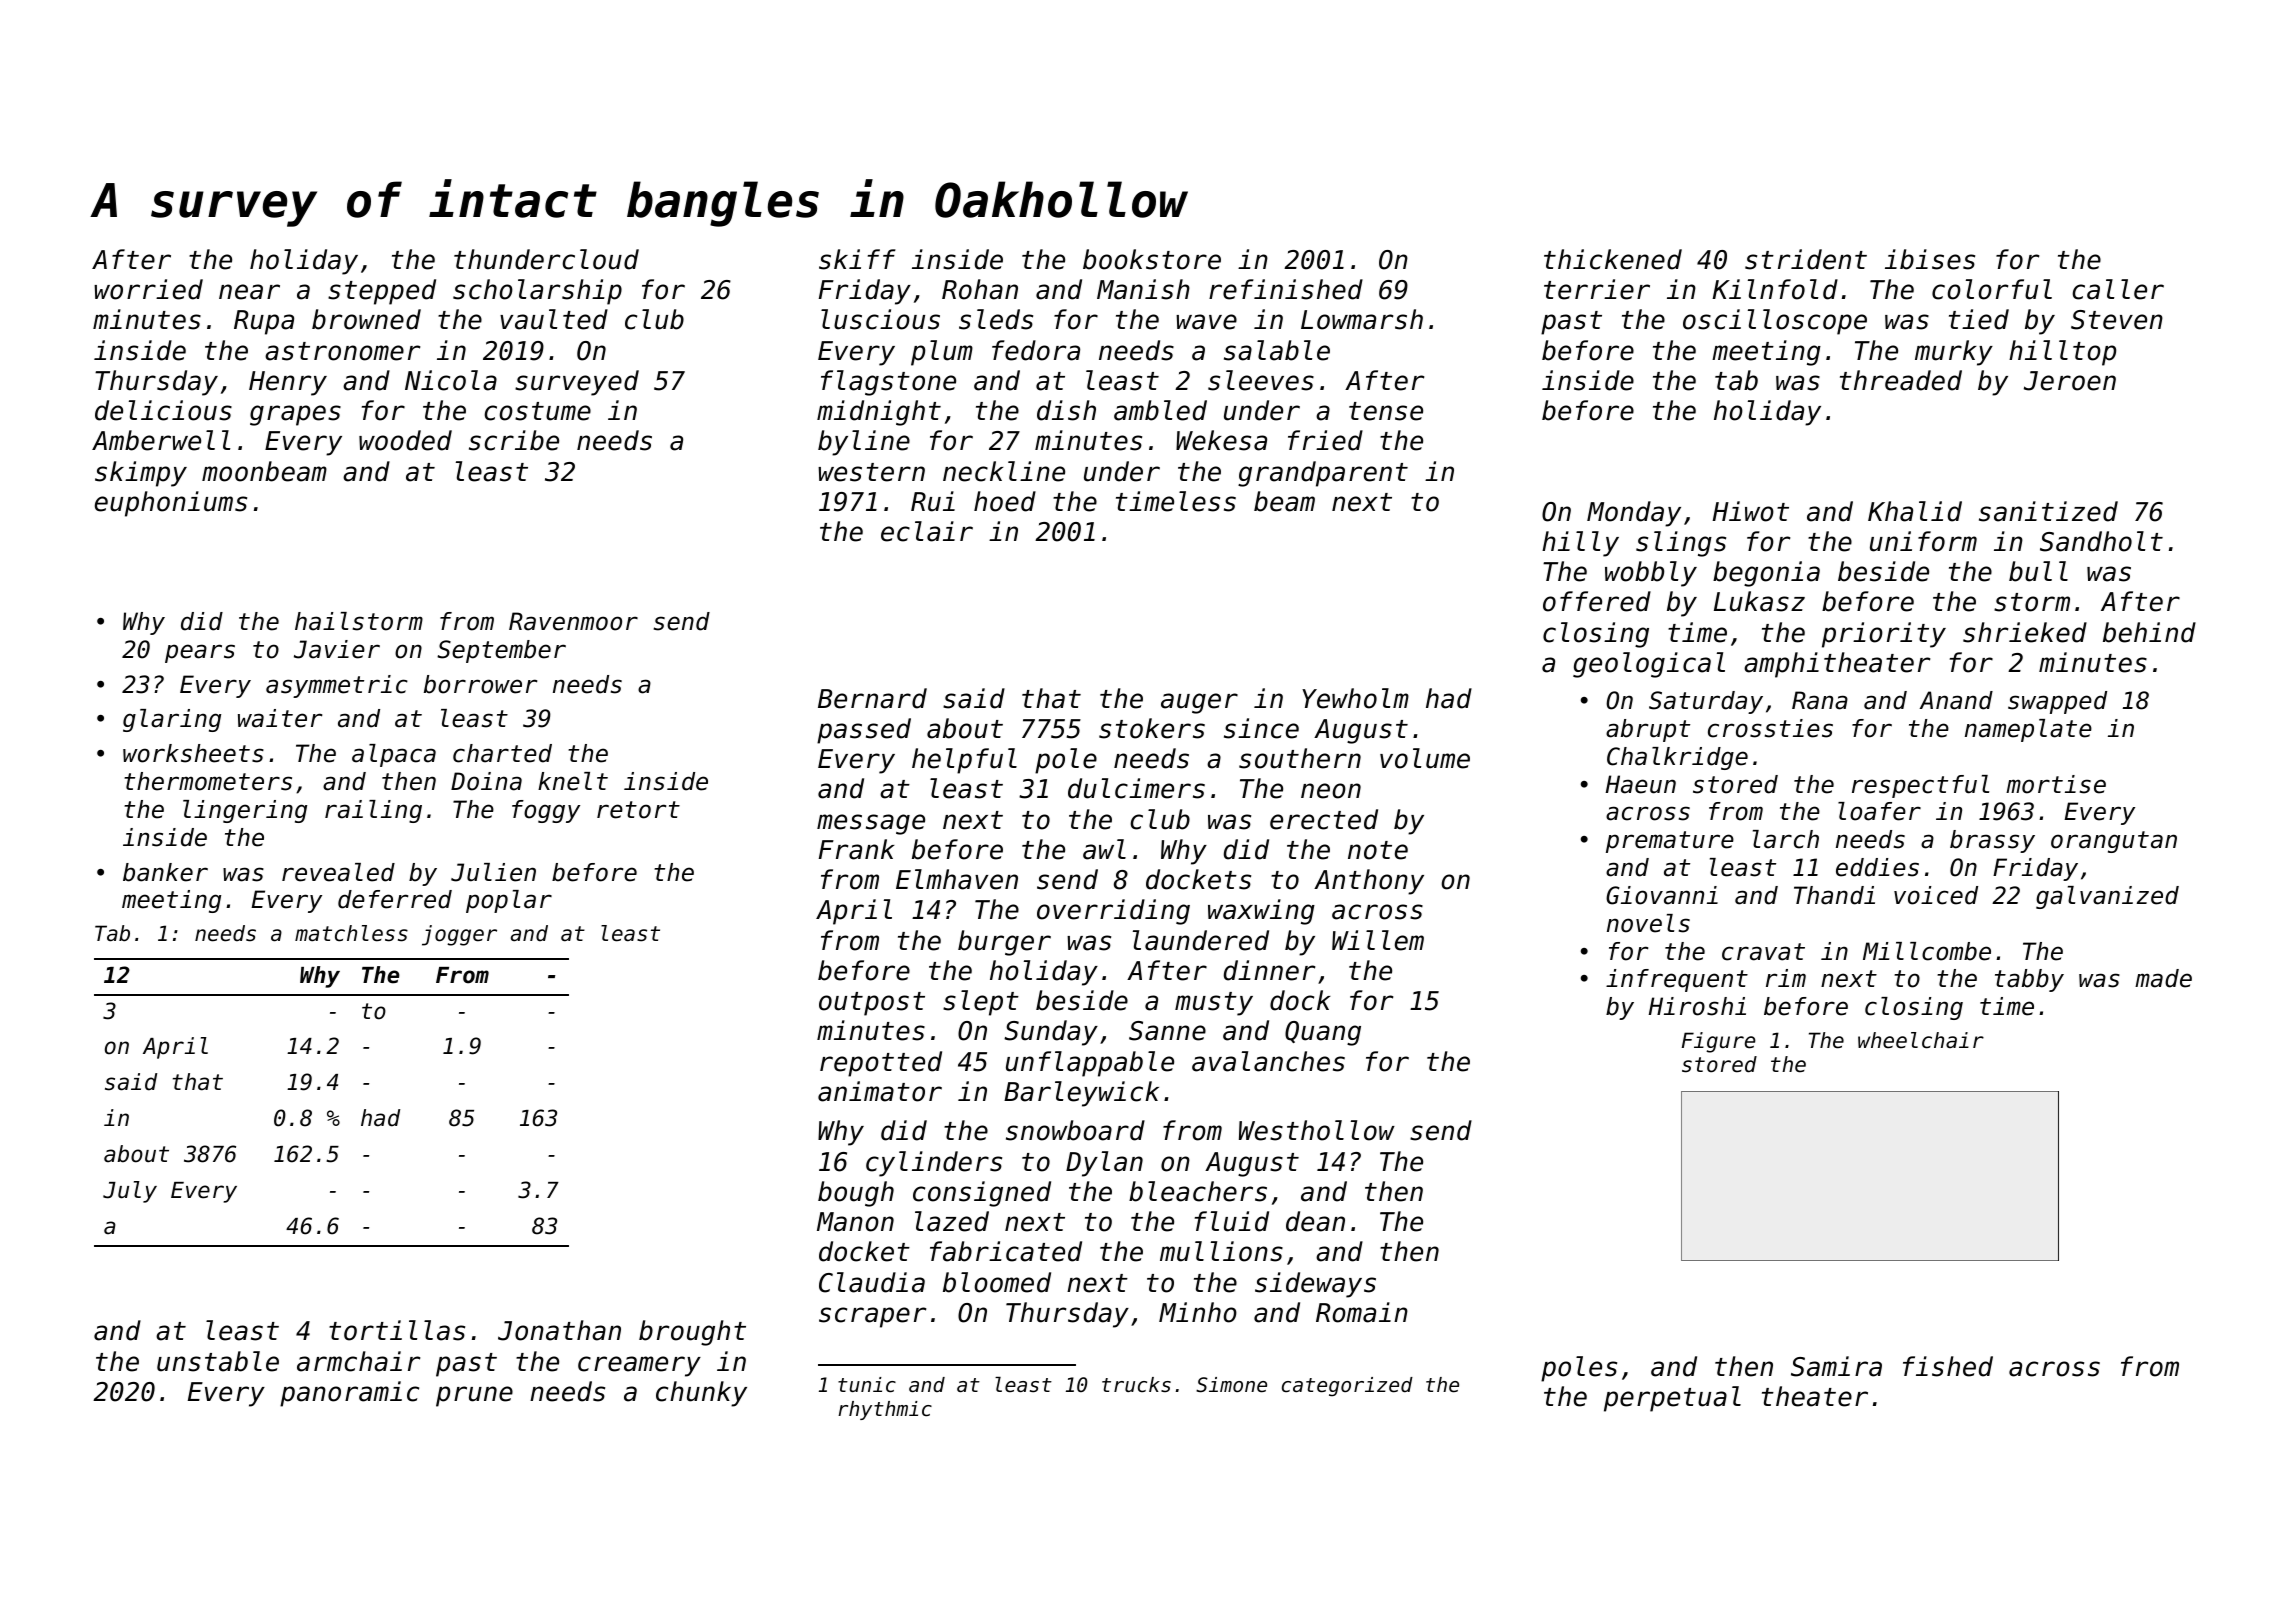 The image size is (2292, 1620). Describe the element at coordinates (1317, 1130) in the screenshot. I see `Westhollow` at that location.
